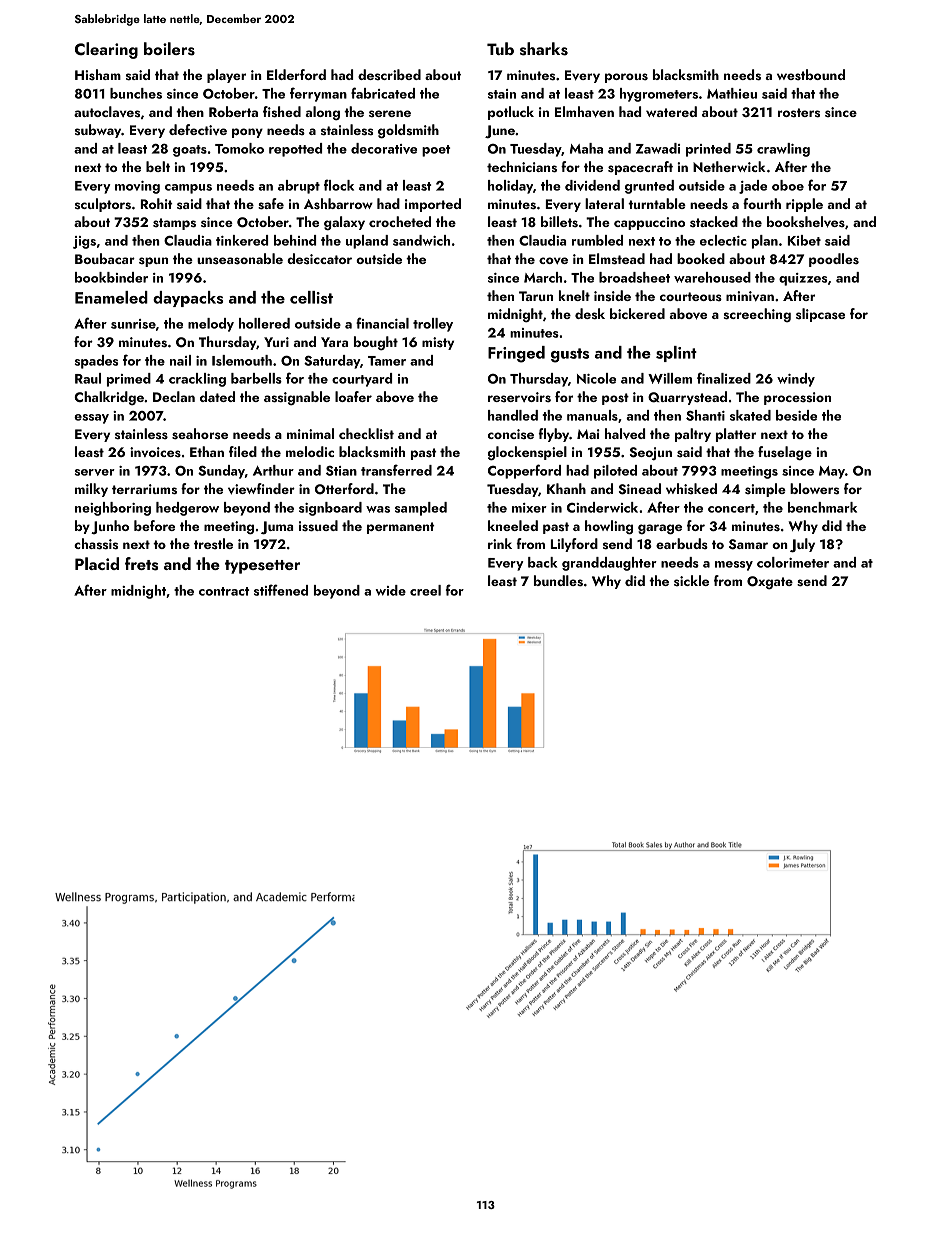 This document has width=952, height=1233. What do you see at coordinates (513, 415) in the document?
I see `handled` at bounding box center [513, 415].
